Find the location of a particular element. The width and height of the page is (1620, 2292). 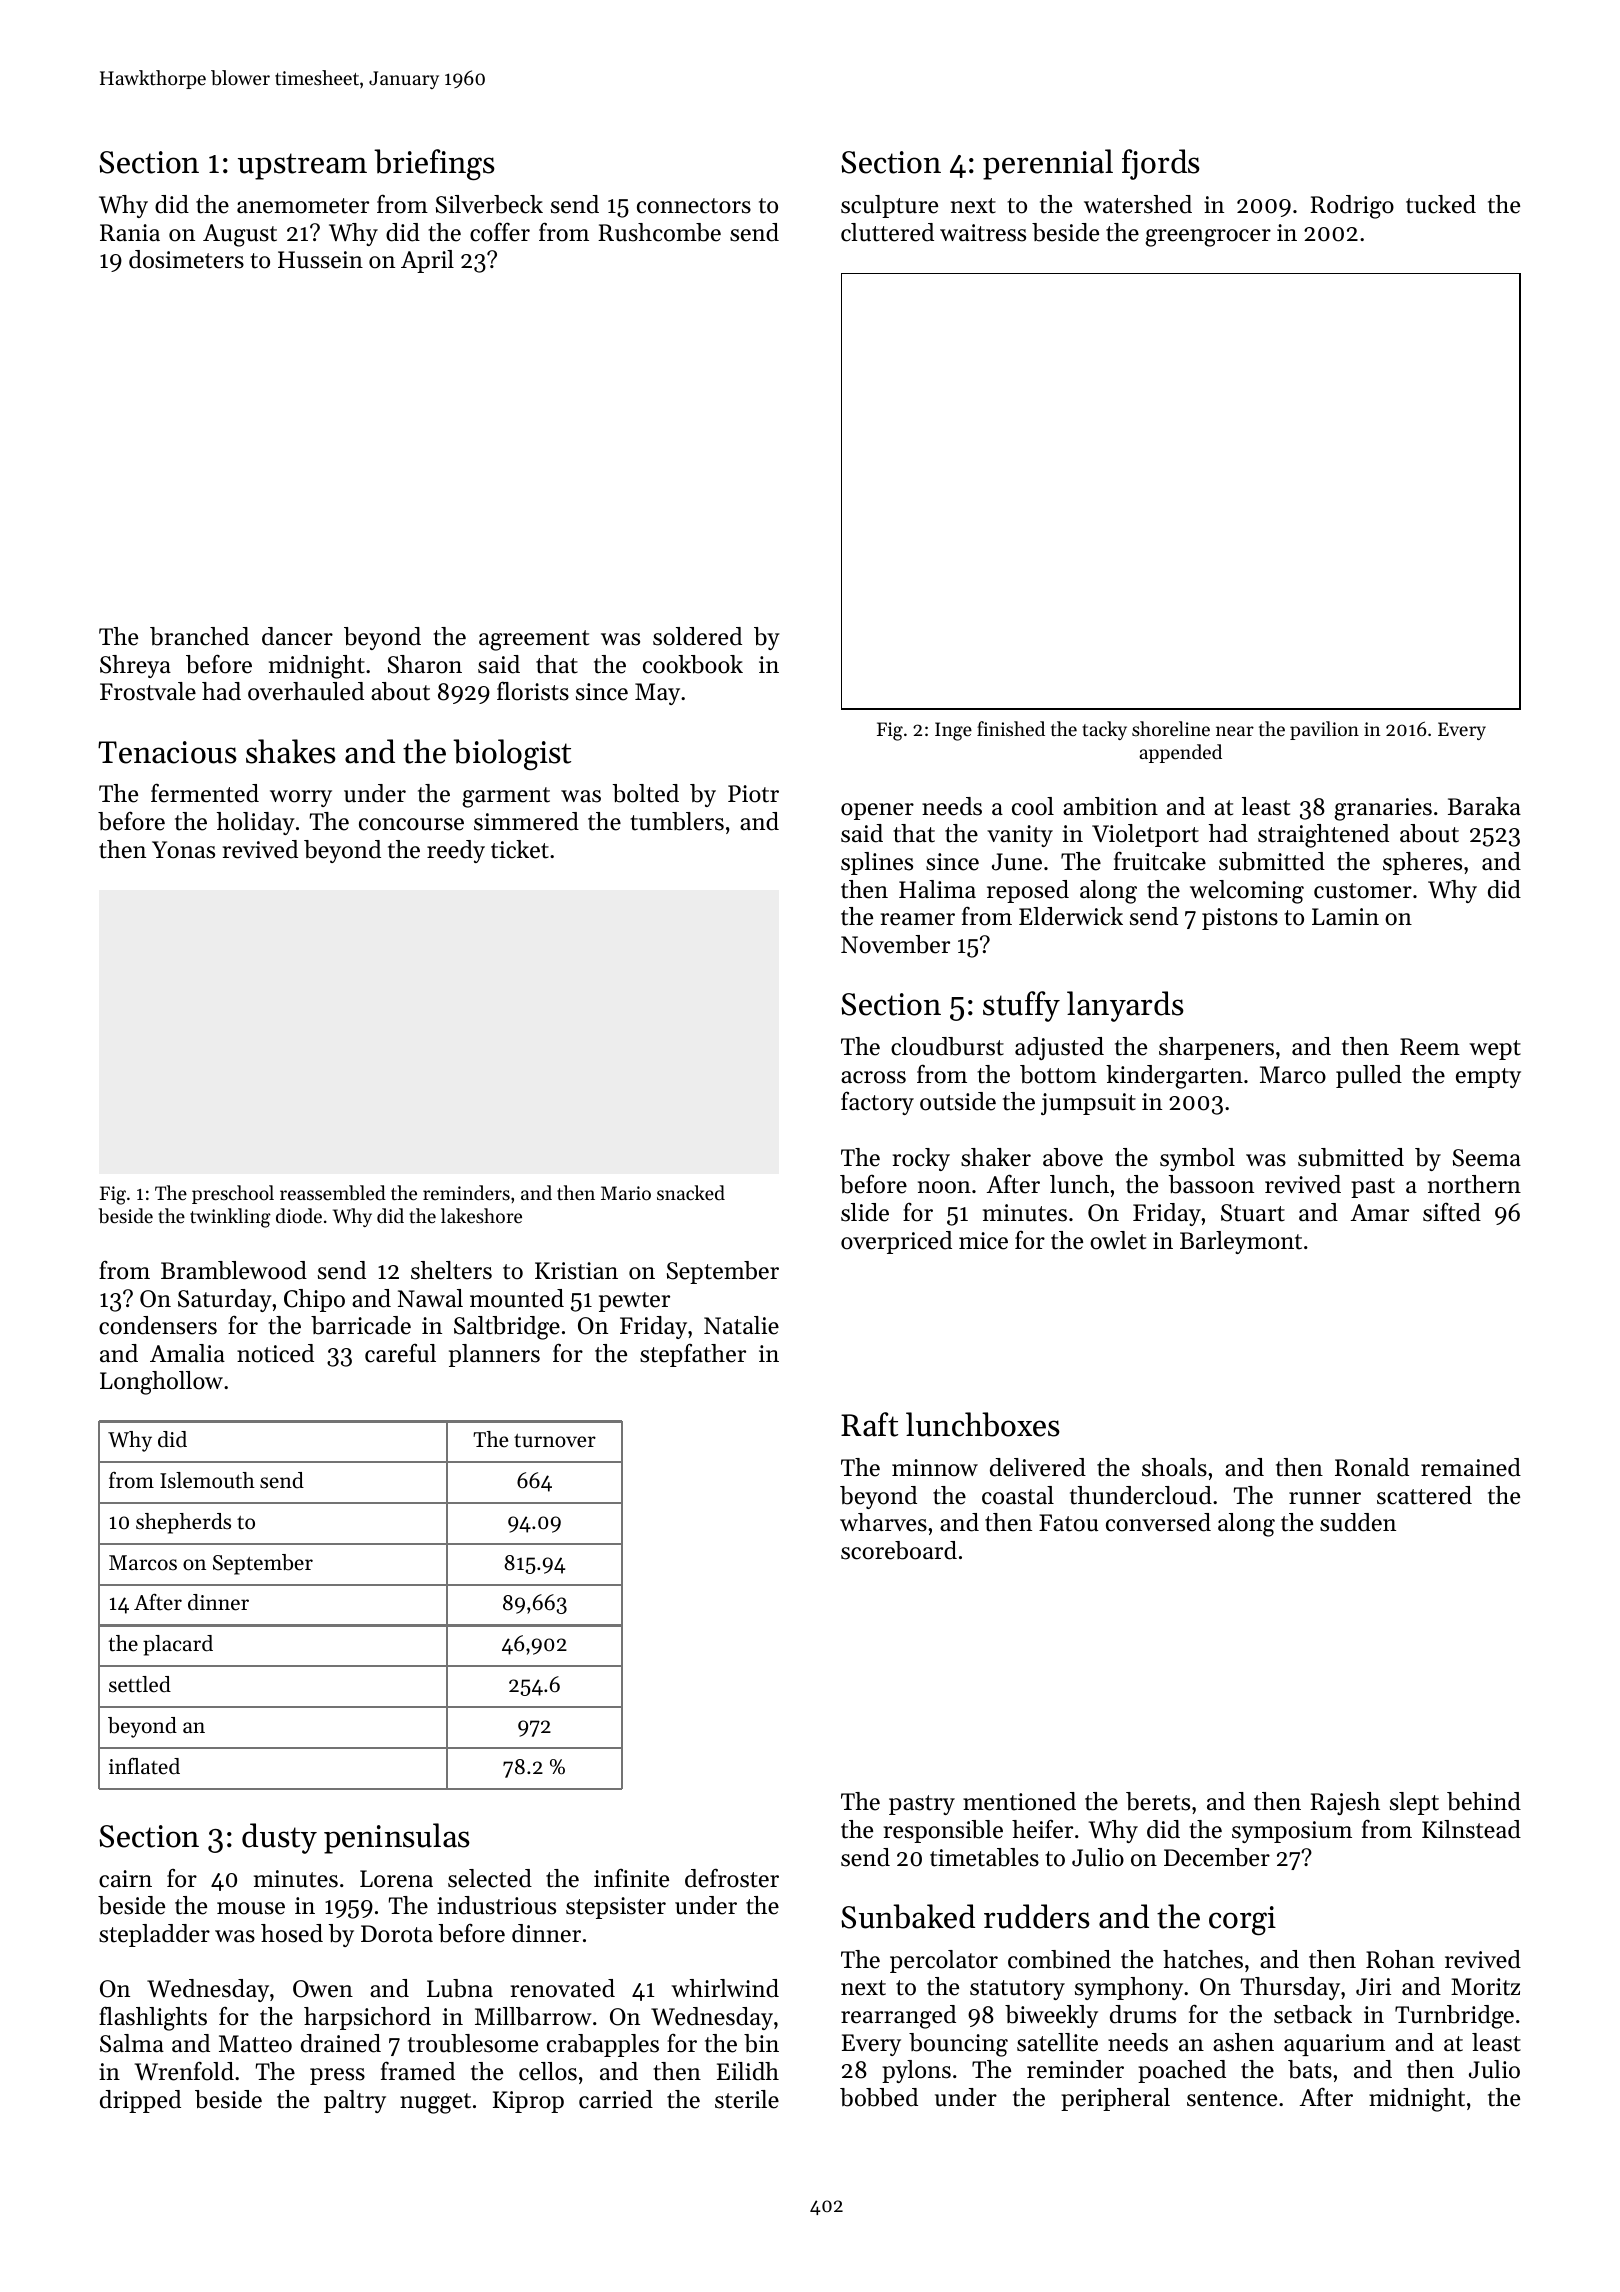

Islemouth is located at coordinates (207, 1480).
